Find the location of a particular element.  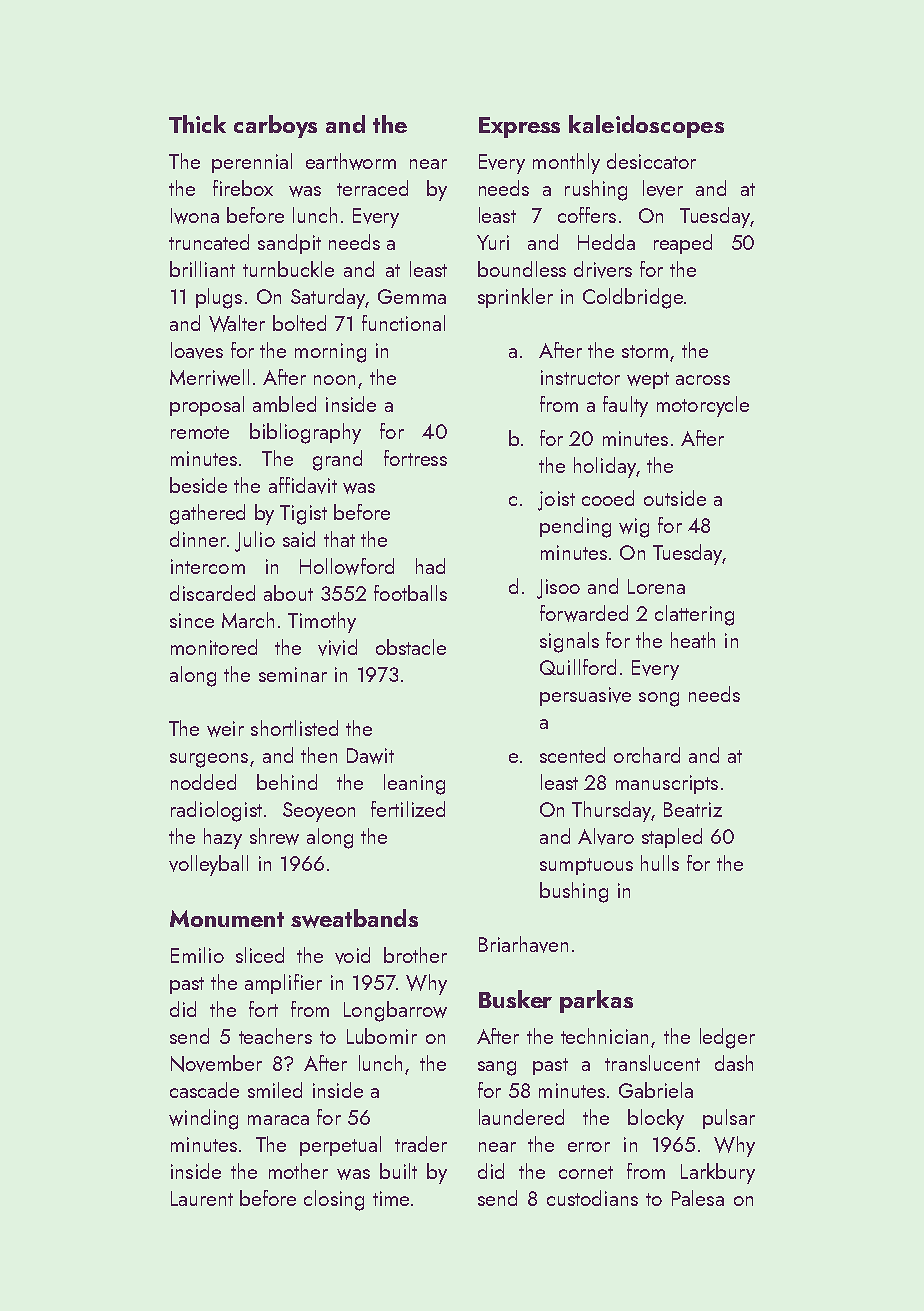

Briarhaven is located at coordinates (523, 944).
